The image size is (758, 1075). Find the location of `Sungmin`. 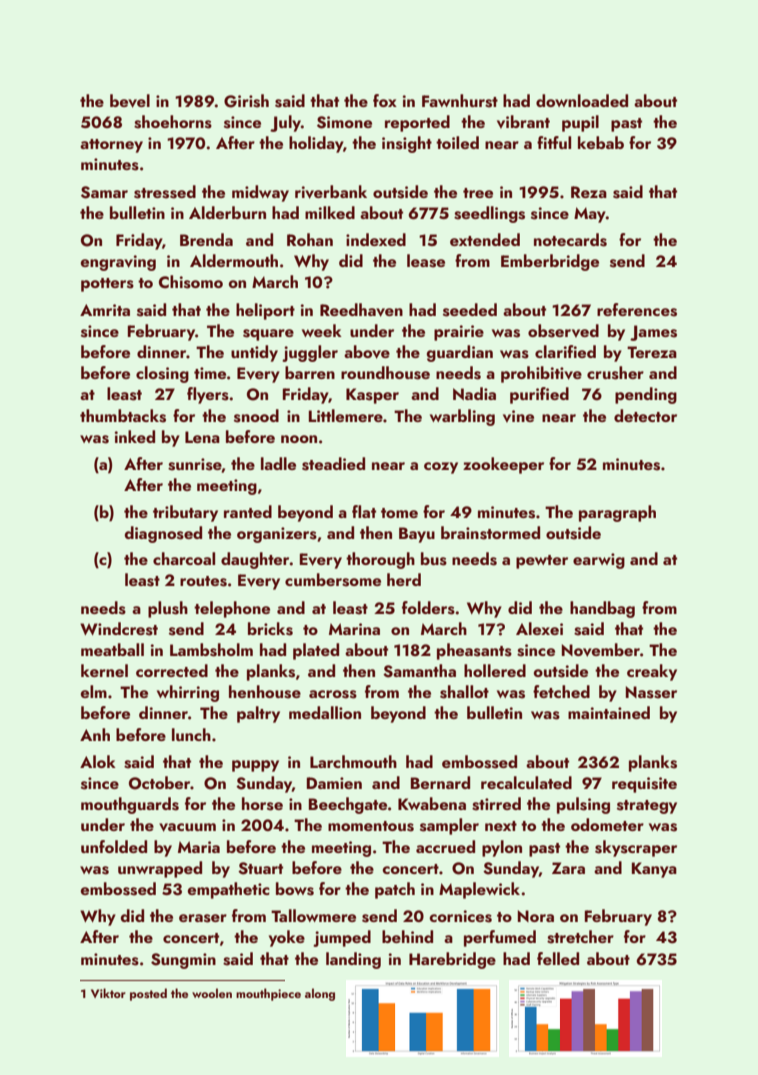

Sungmin is located at coordinates (183, 961).
